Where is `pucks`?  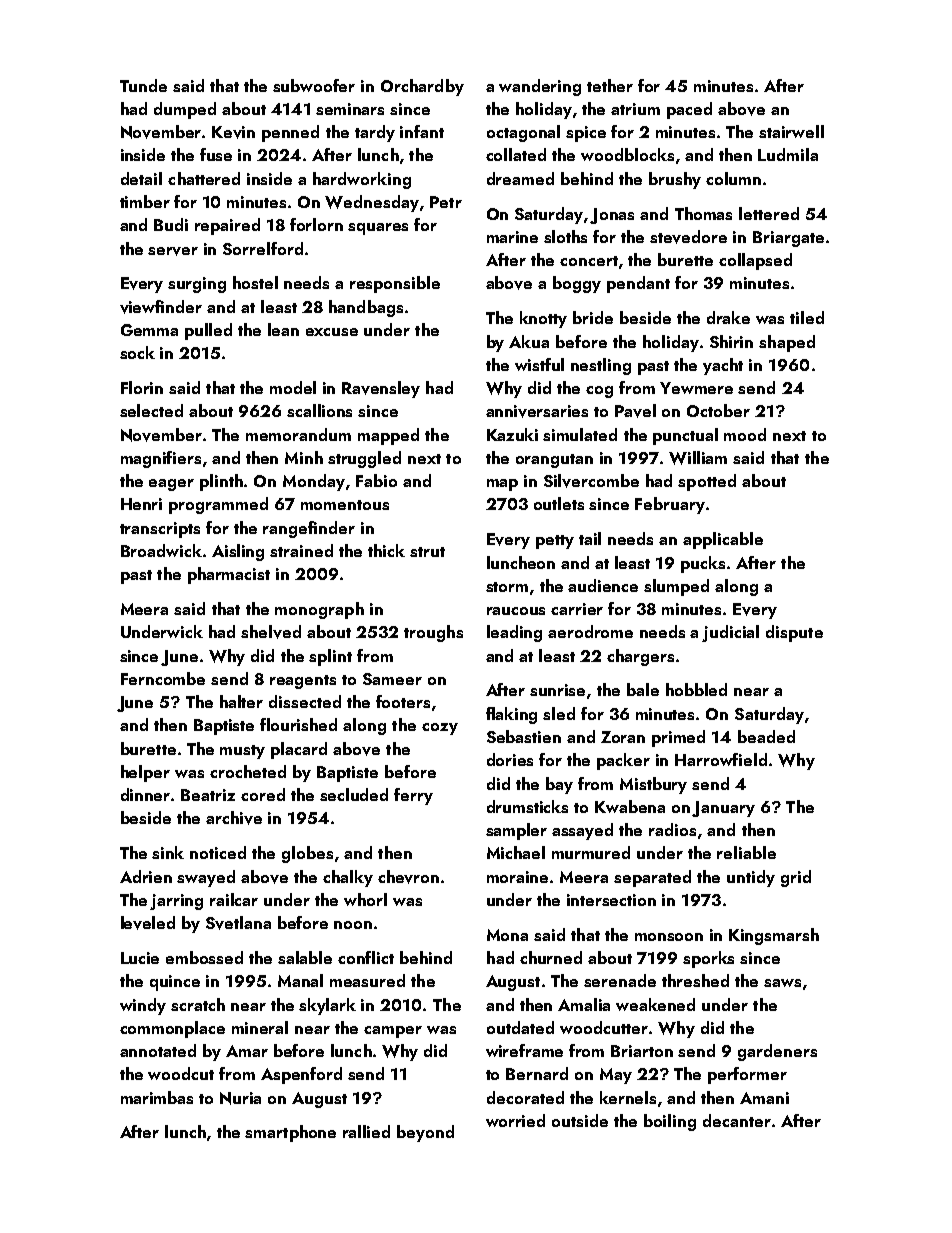
pucks is located at coordinates (703, 564).
